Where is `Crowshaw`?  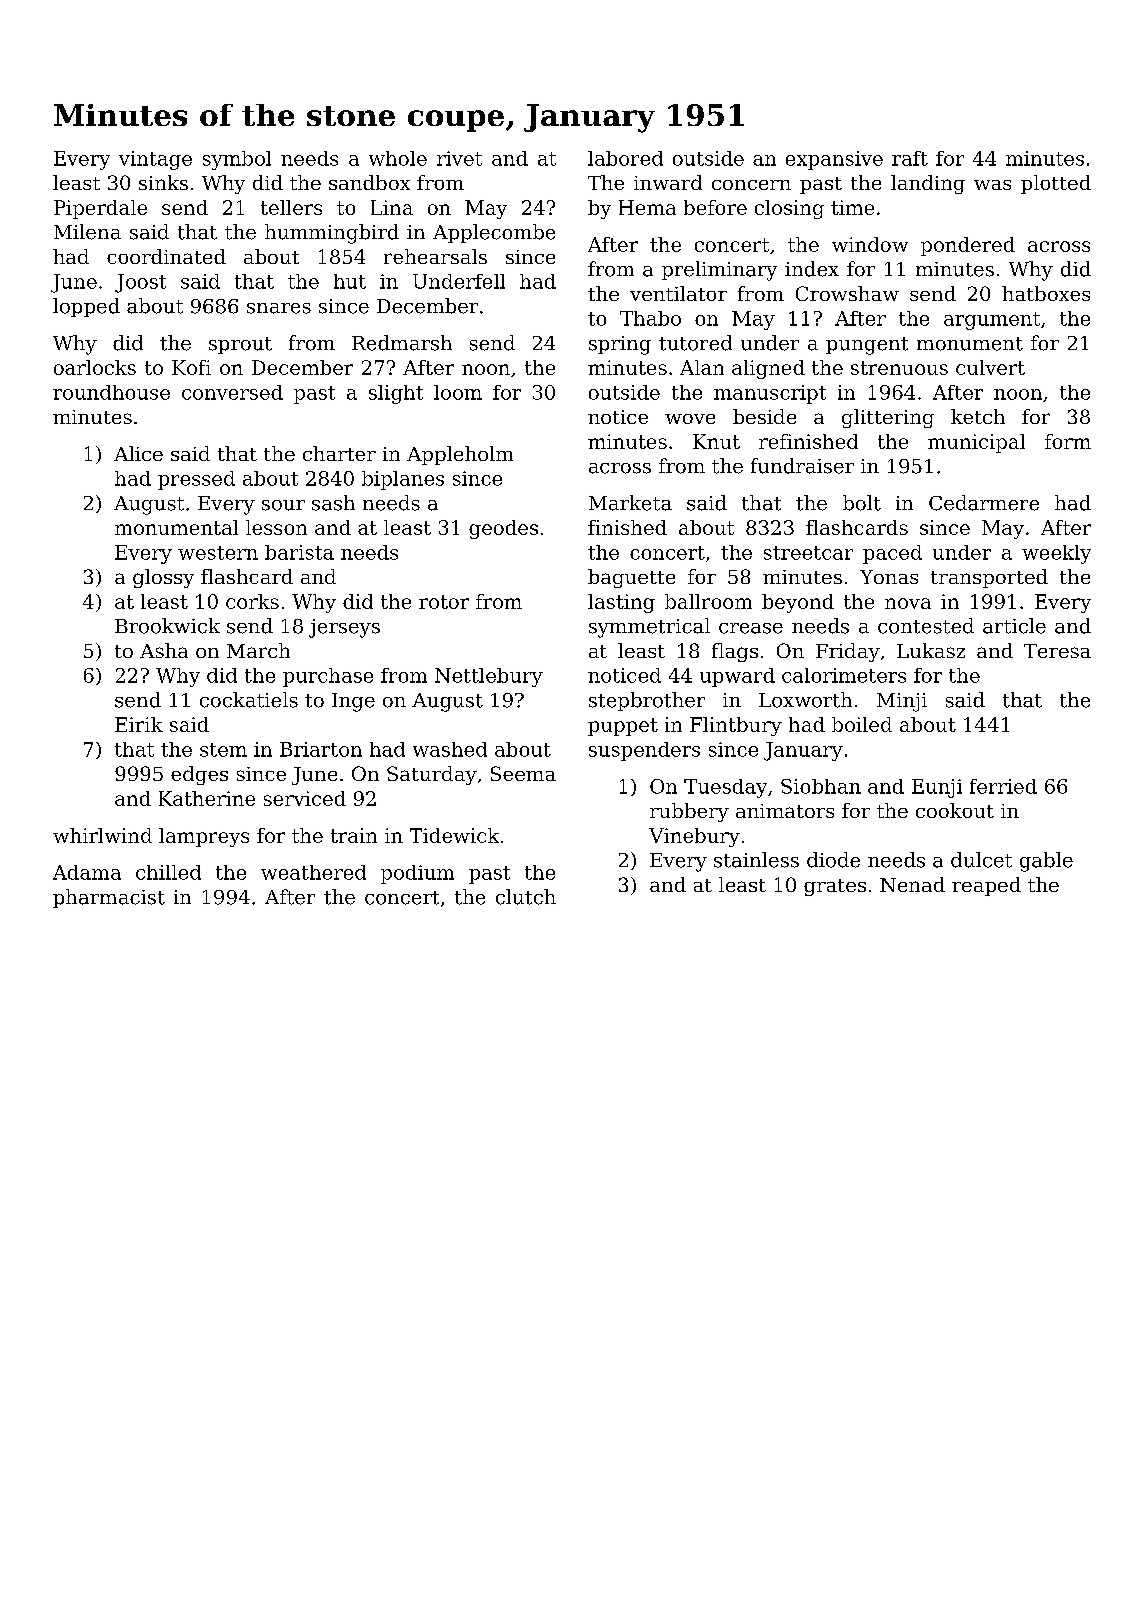
Crowshaw is located at coordinates (847, 293).
